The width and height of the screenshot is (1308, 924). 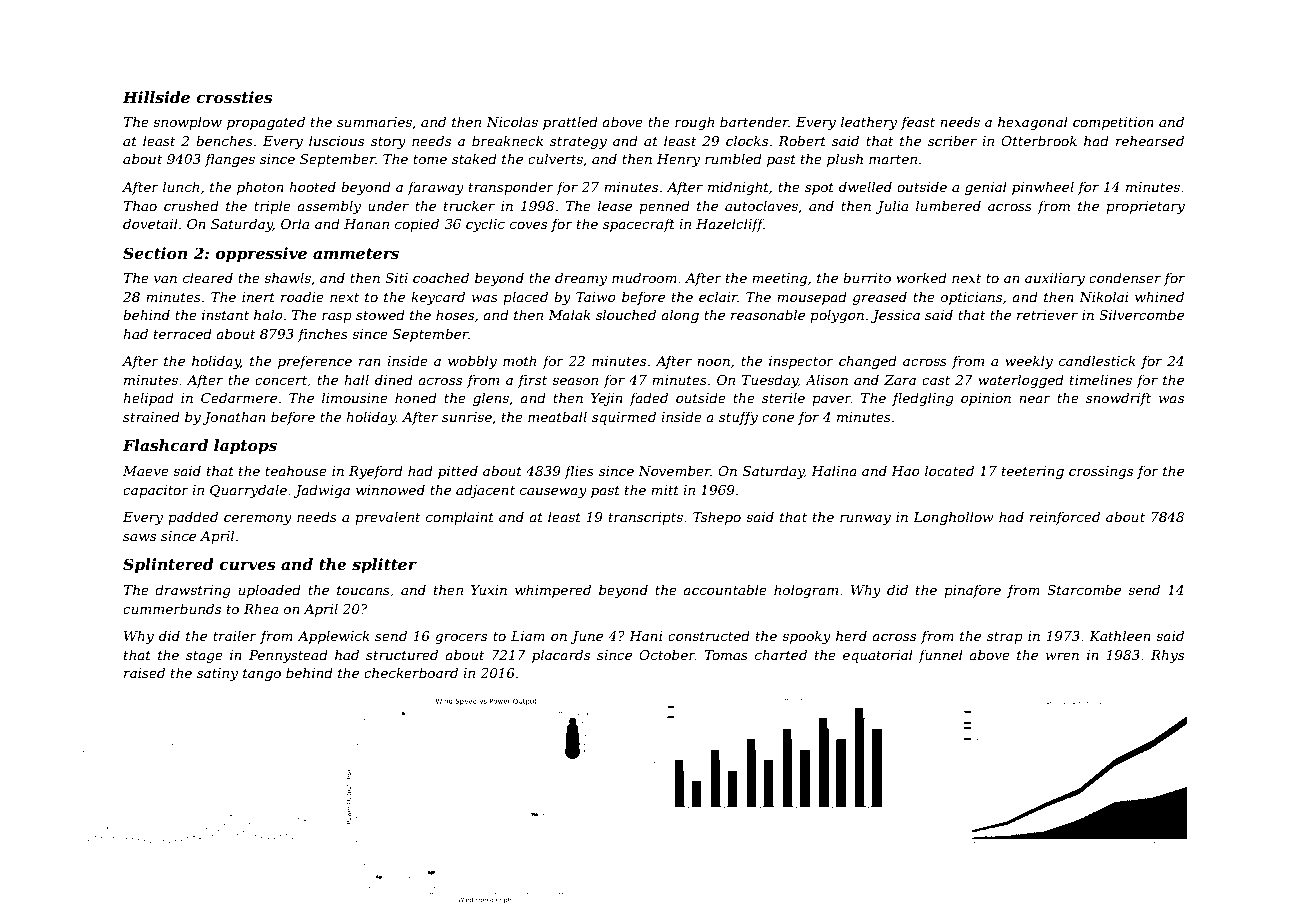 What do you see at coordinates (726, 655) in the screenshot?
I see `Tomas` at bounding box center [726, 655].
